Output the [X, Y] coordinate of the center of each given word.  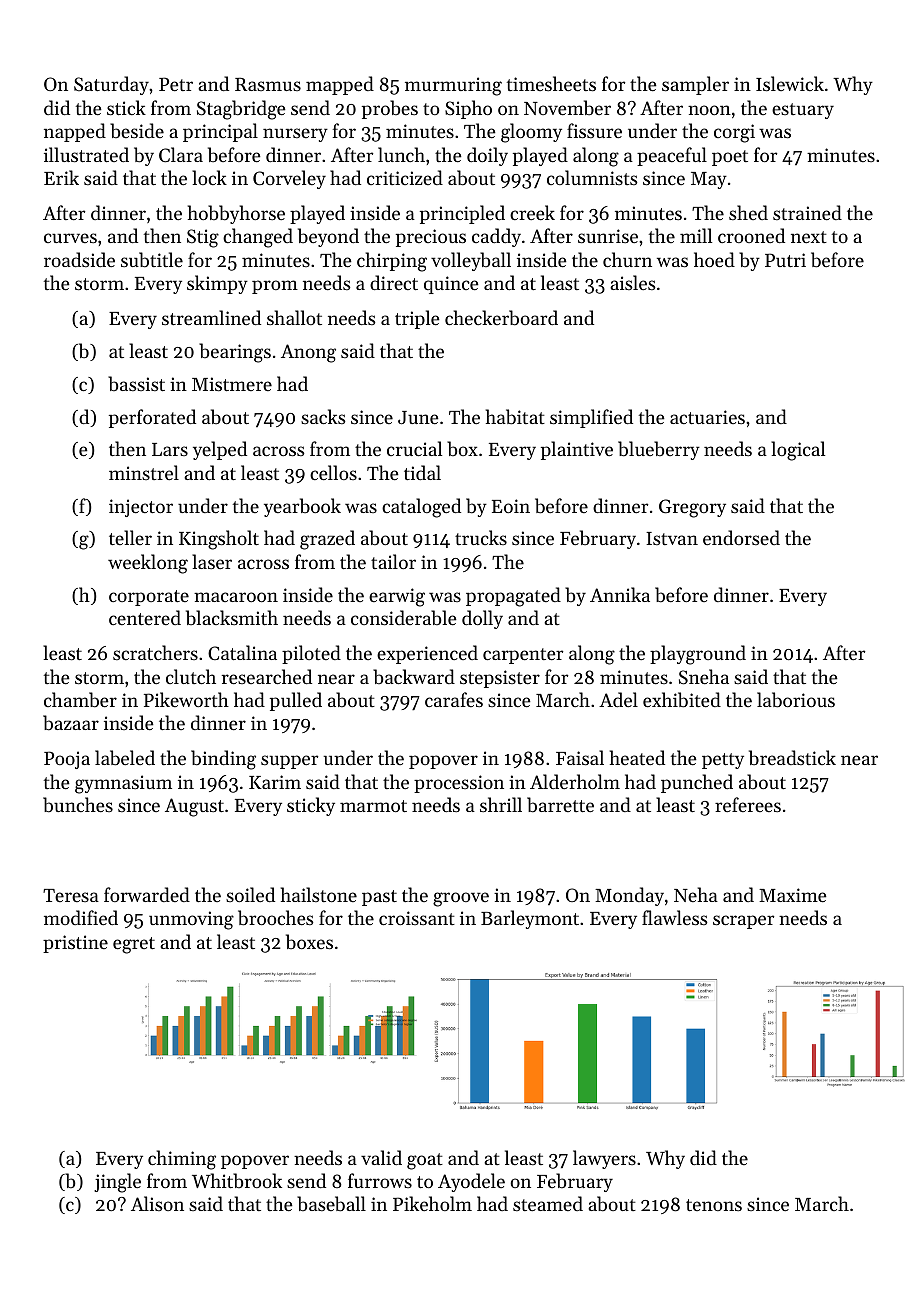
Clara [181, 155]
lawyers [604, 1159]
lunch [401, 154]
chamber [80, 700]
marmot [373, 806]
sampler [695, 85]
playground [698, 655]
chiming [182, 1160]
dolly [482, 619]
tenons [714, 1205]
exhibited [682, 700]
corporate [149, 598]
